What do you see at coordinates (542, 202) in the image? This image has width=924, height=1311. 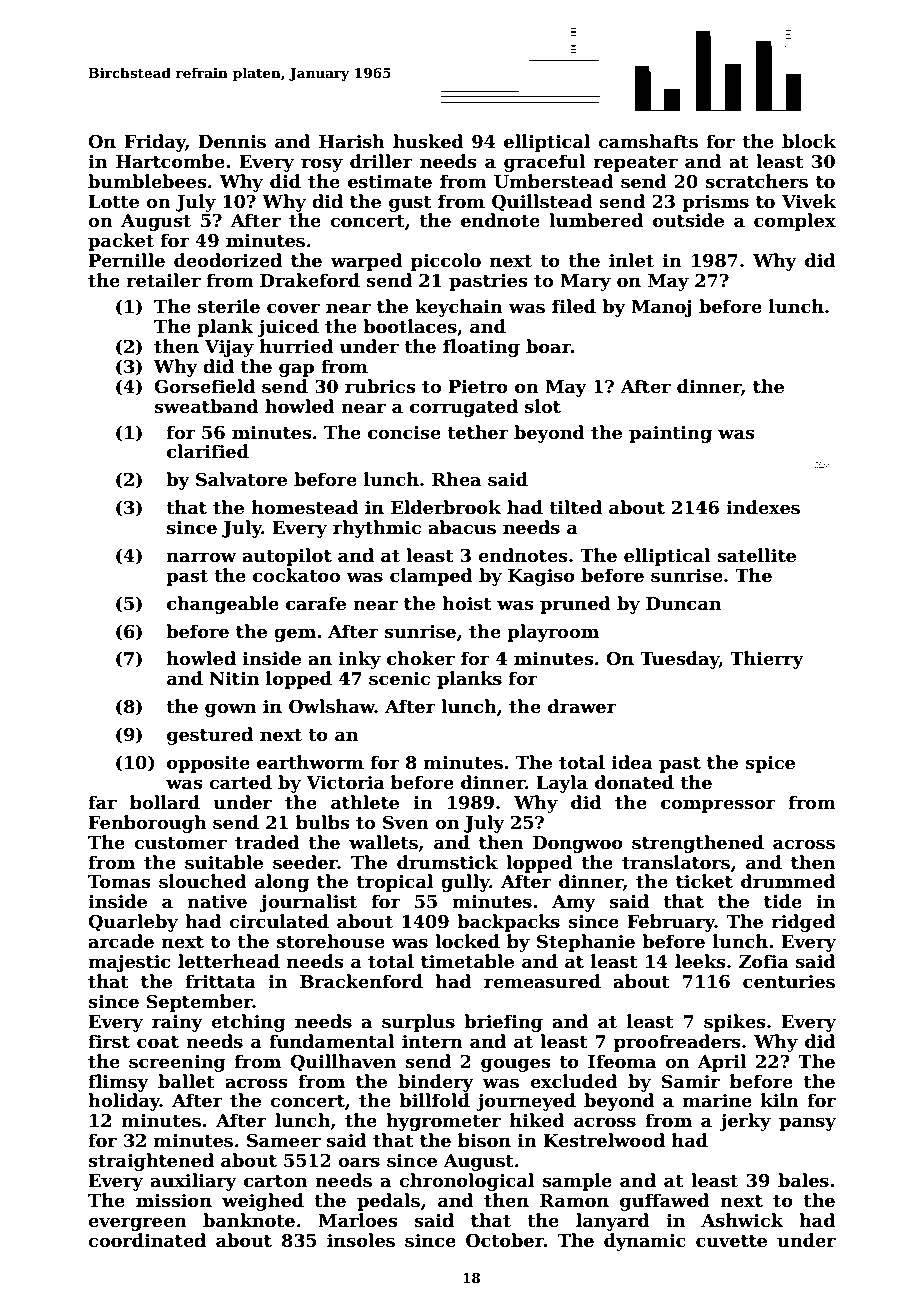 I see `Quillstead` at bounding box center [542, 202].
